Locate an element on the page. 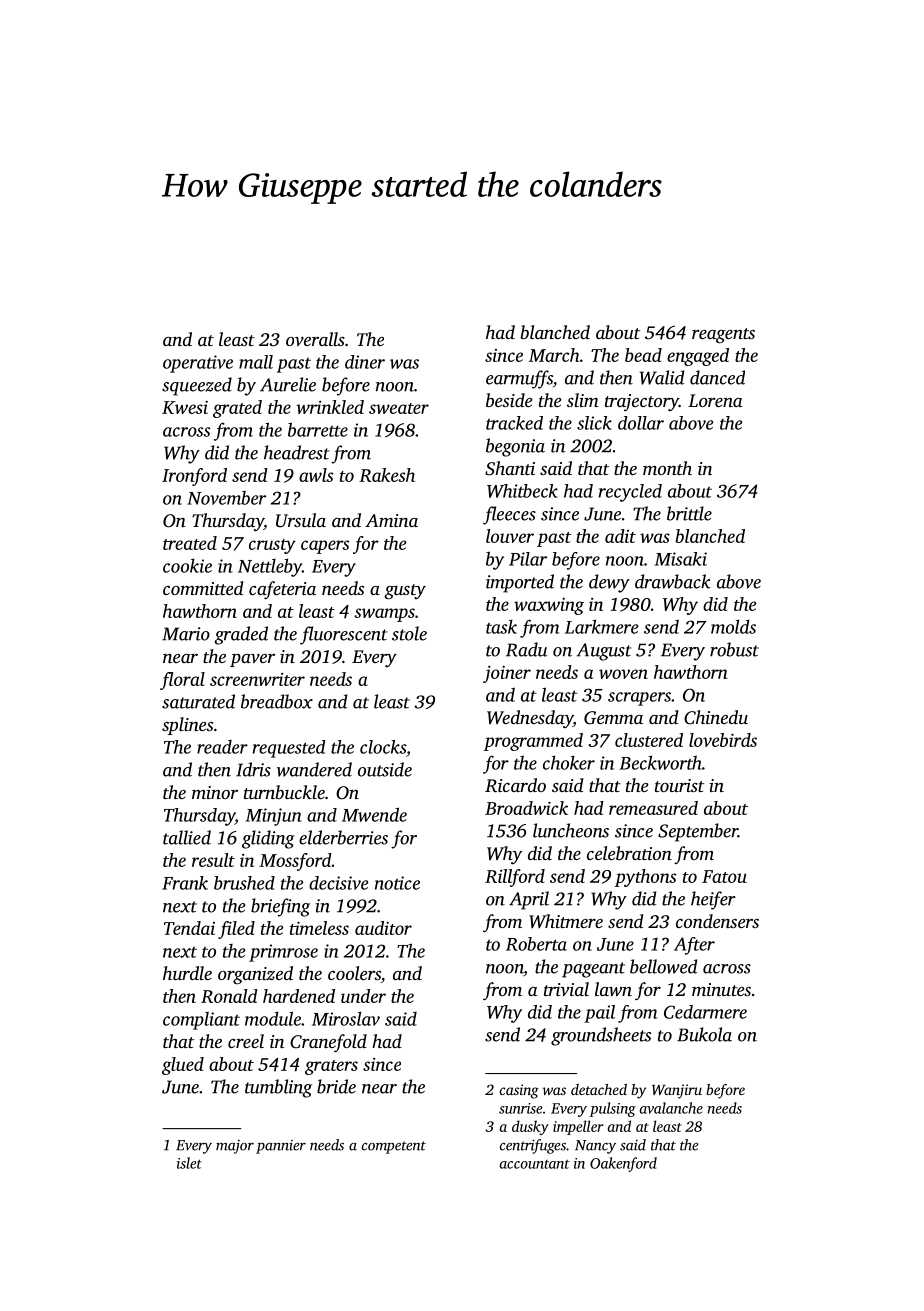 This document has height=1311, width=924. trajectory is located at coordinates (642, 402).
